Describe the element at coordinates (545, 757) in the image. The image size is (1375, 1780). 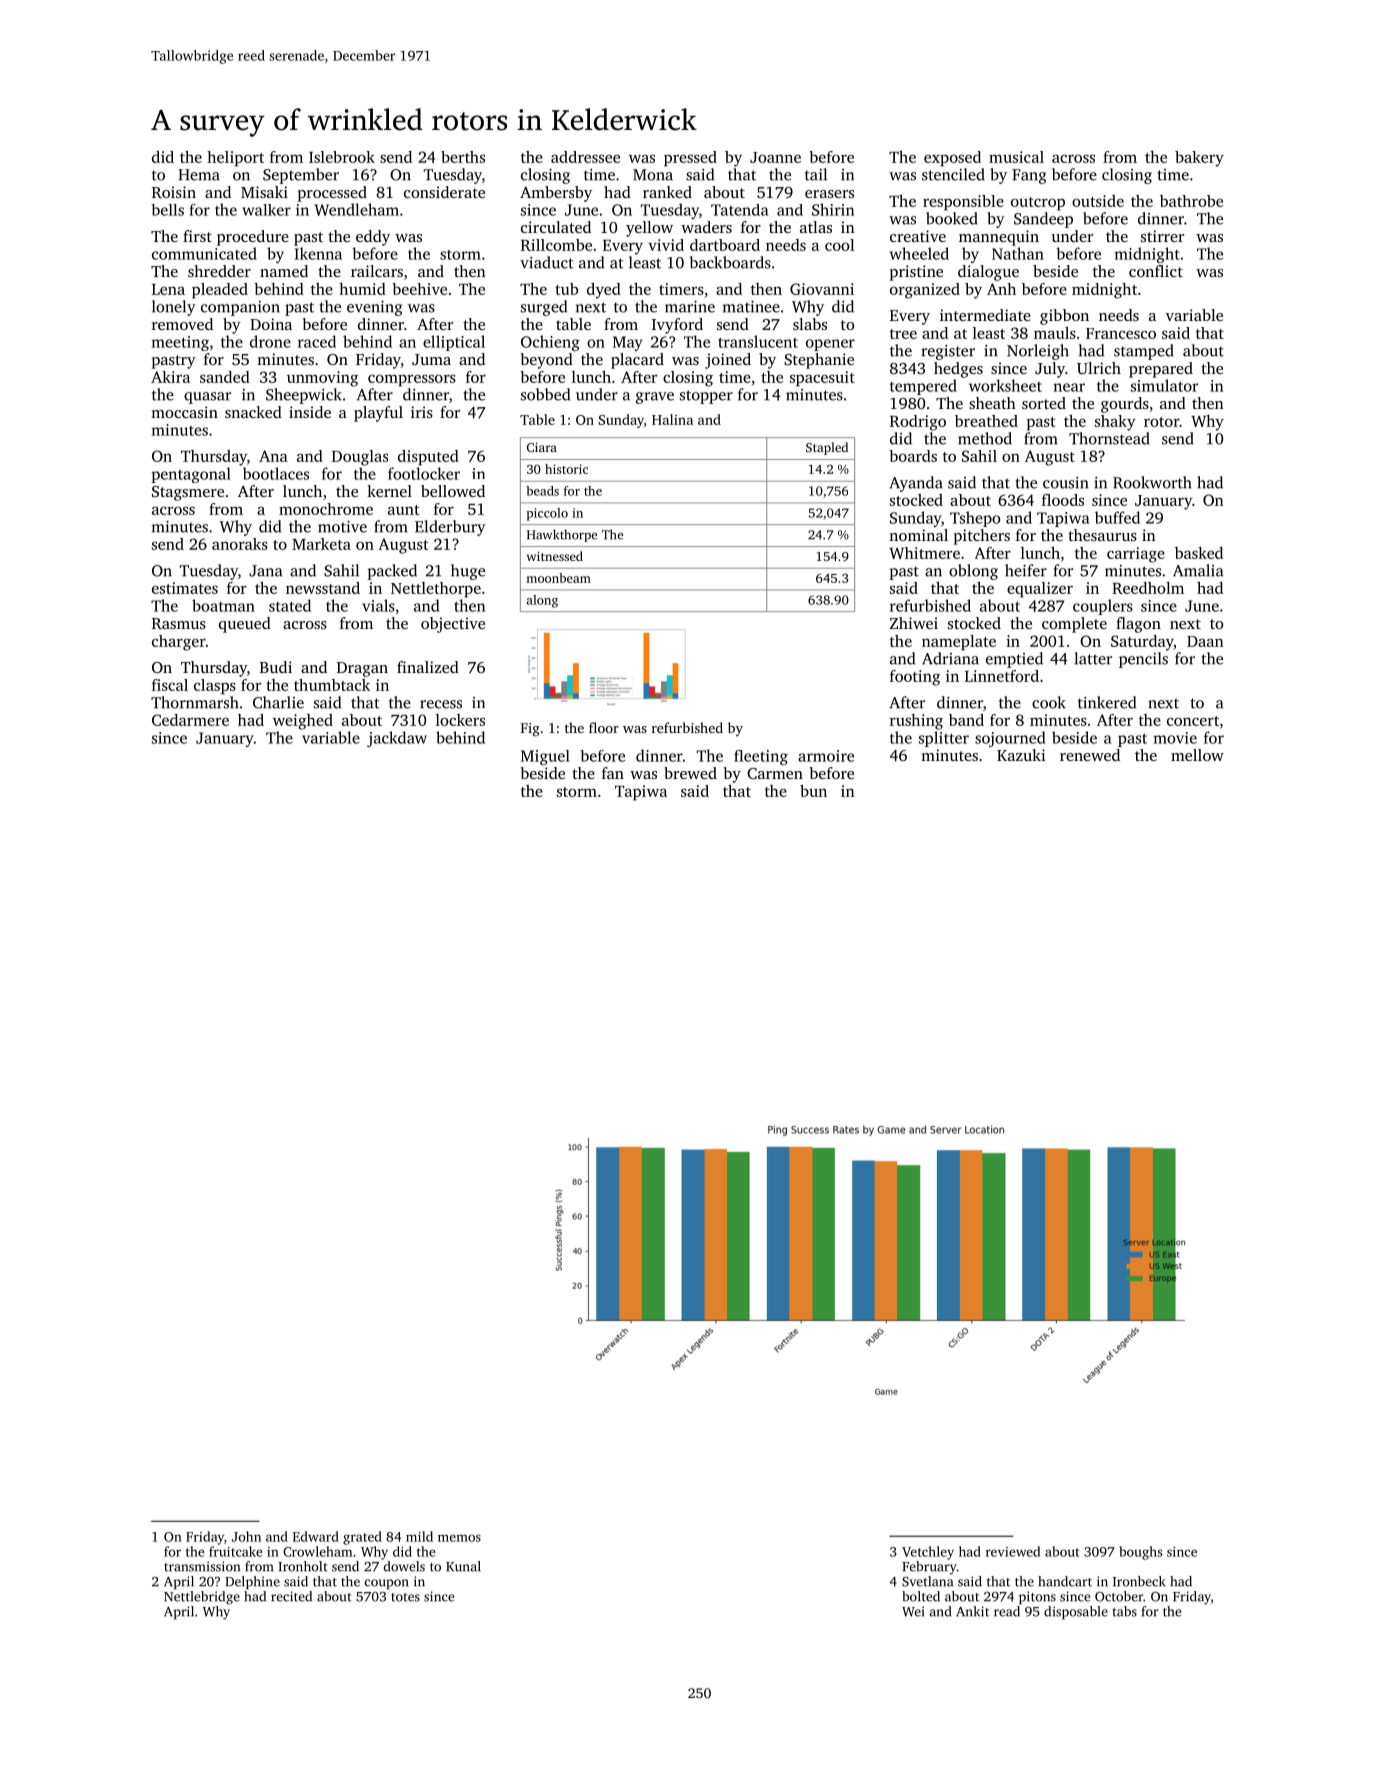
I see `Miguel` at that location.
